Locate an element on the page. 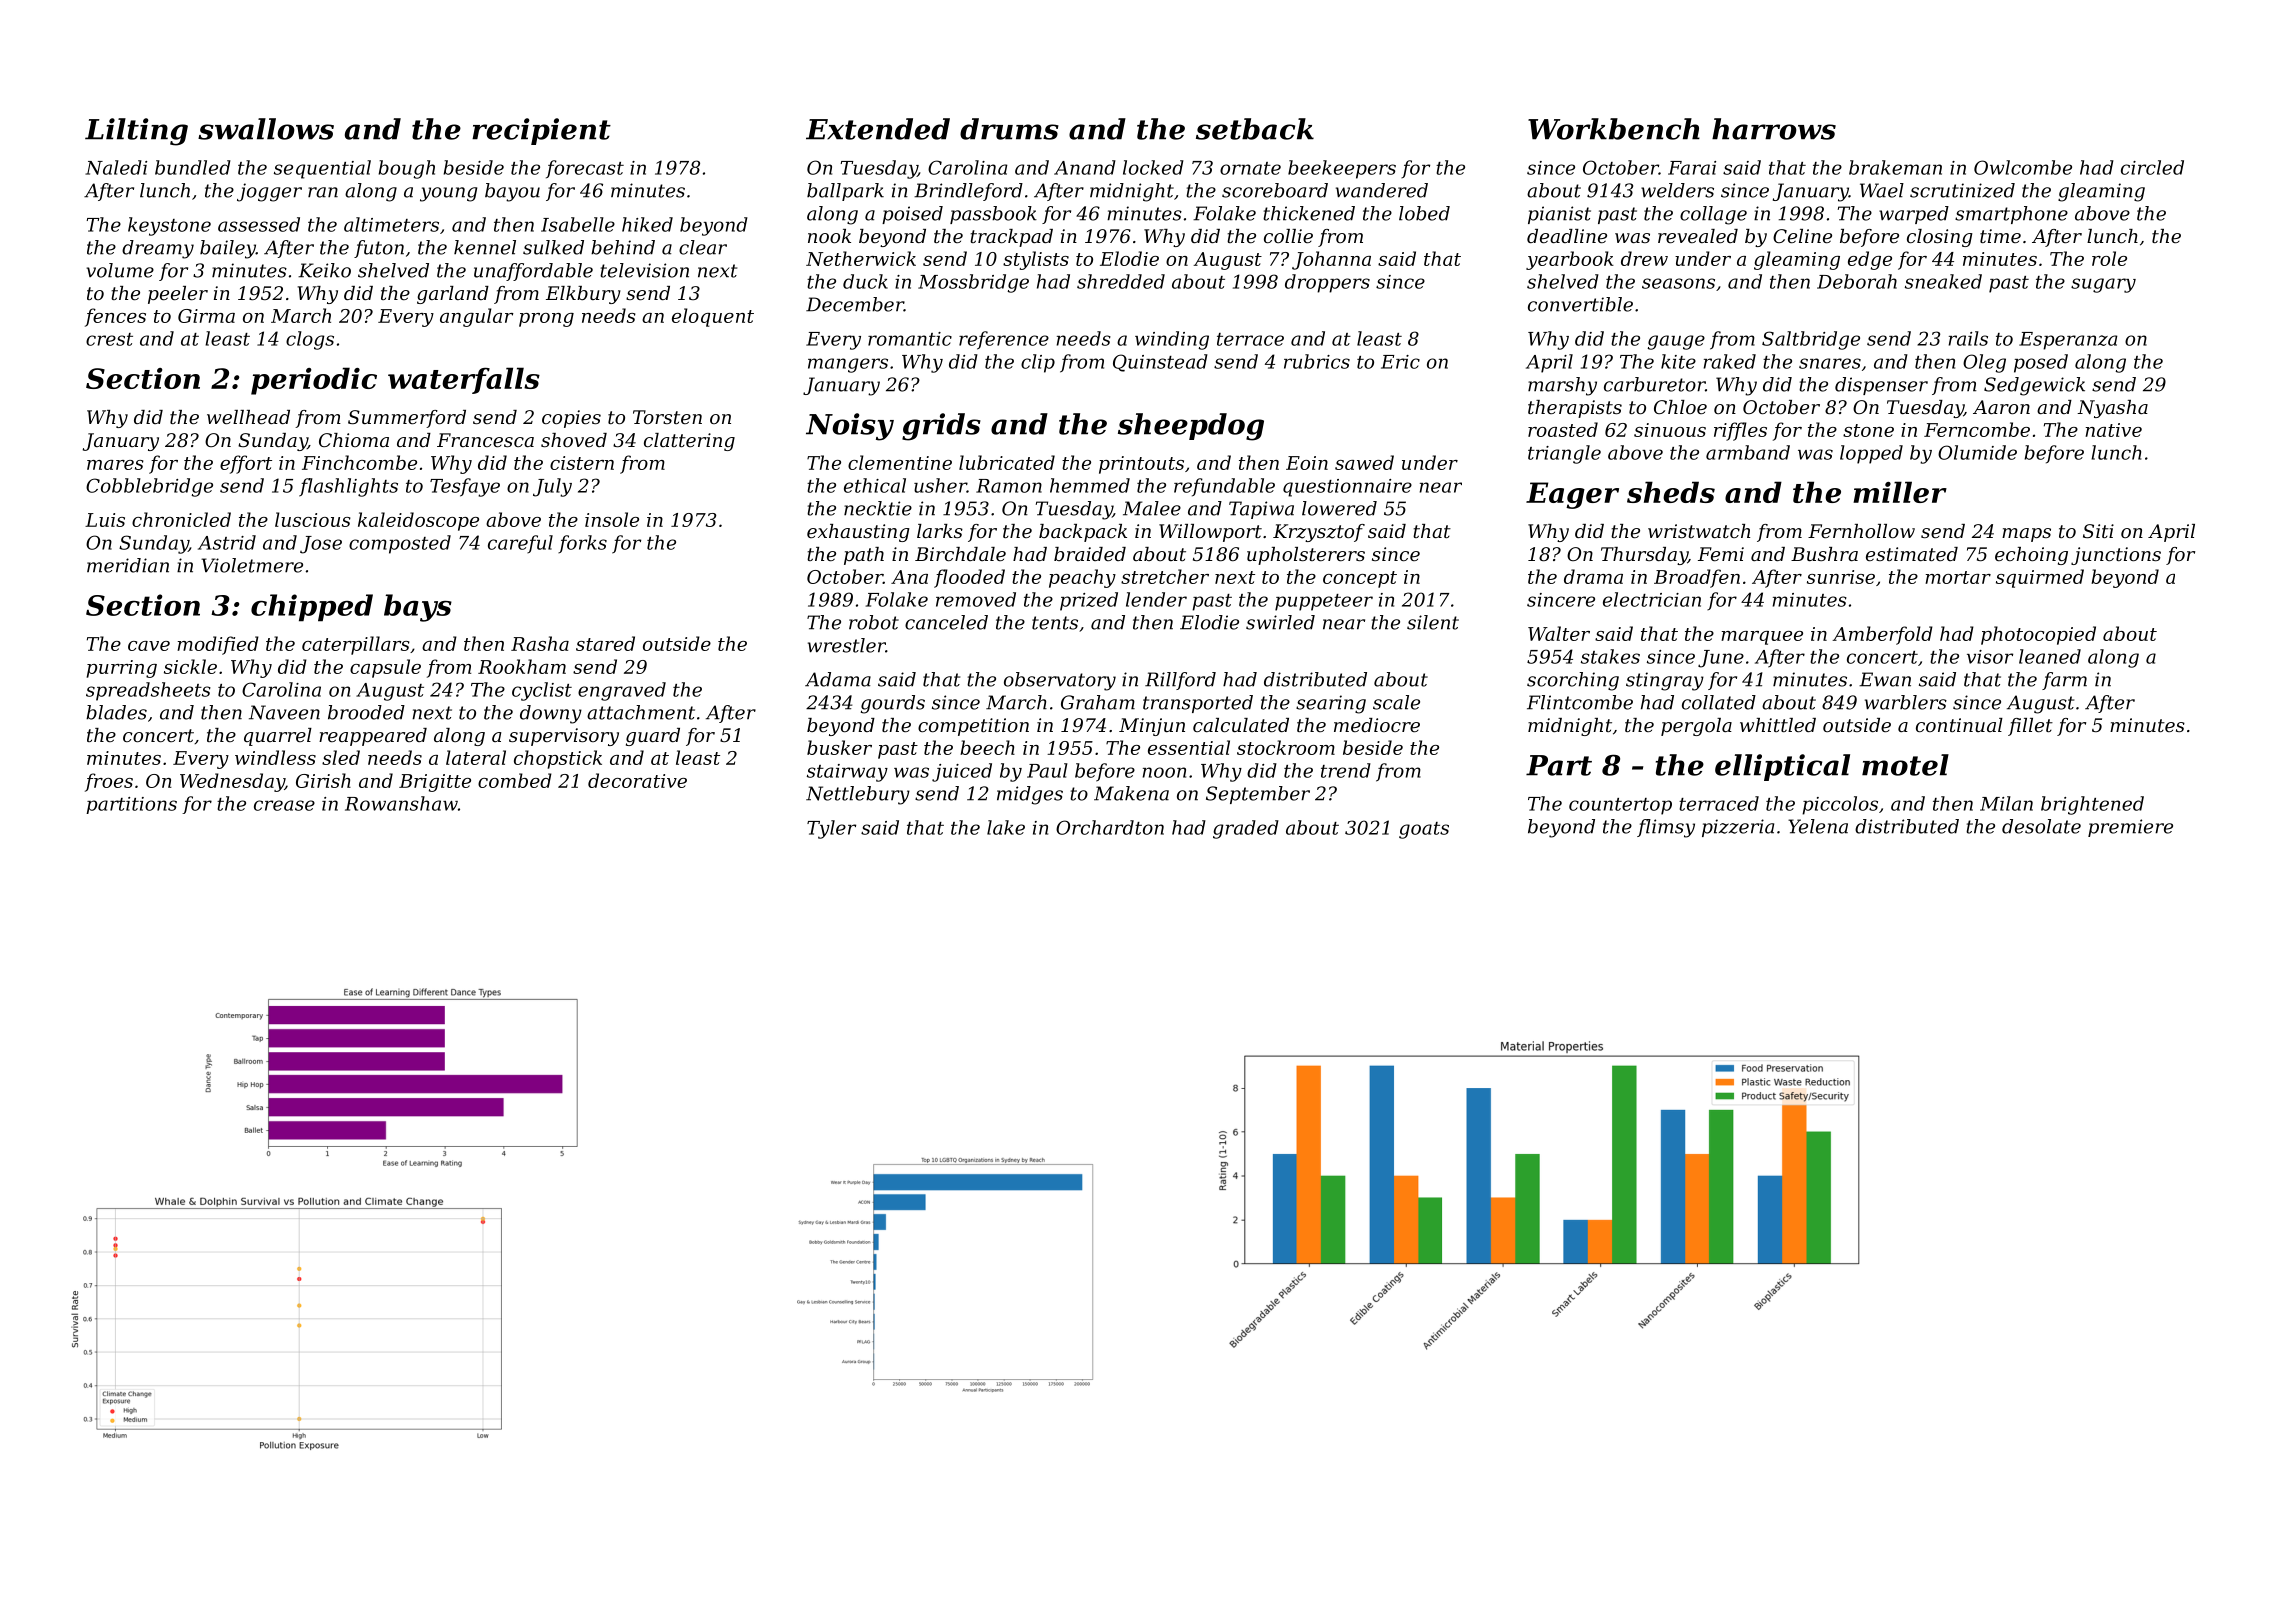  cave is located at coordinates (149, 646).
